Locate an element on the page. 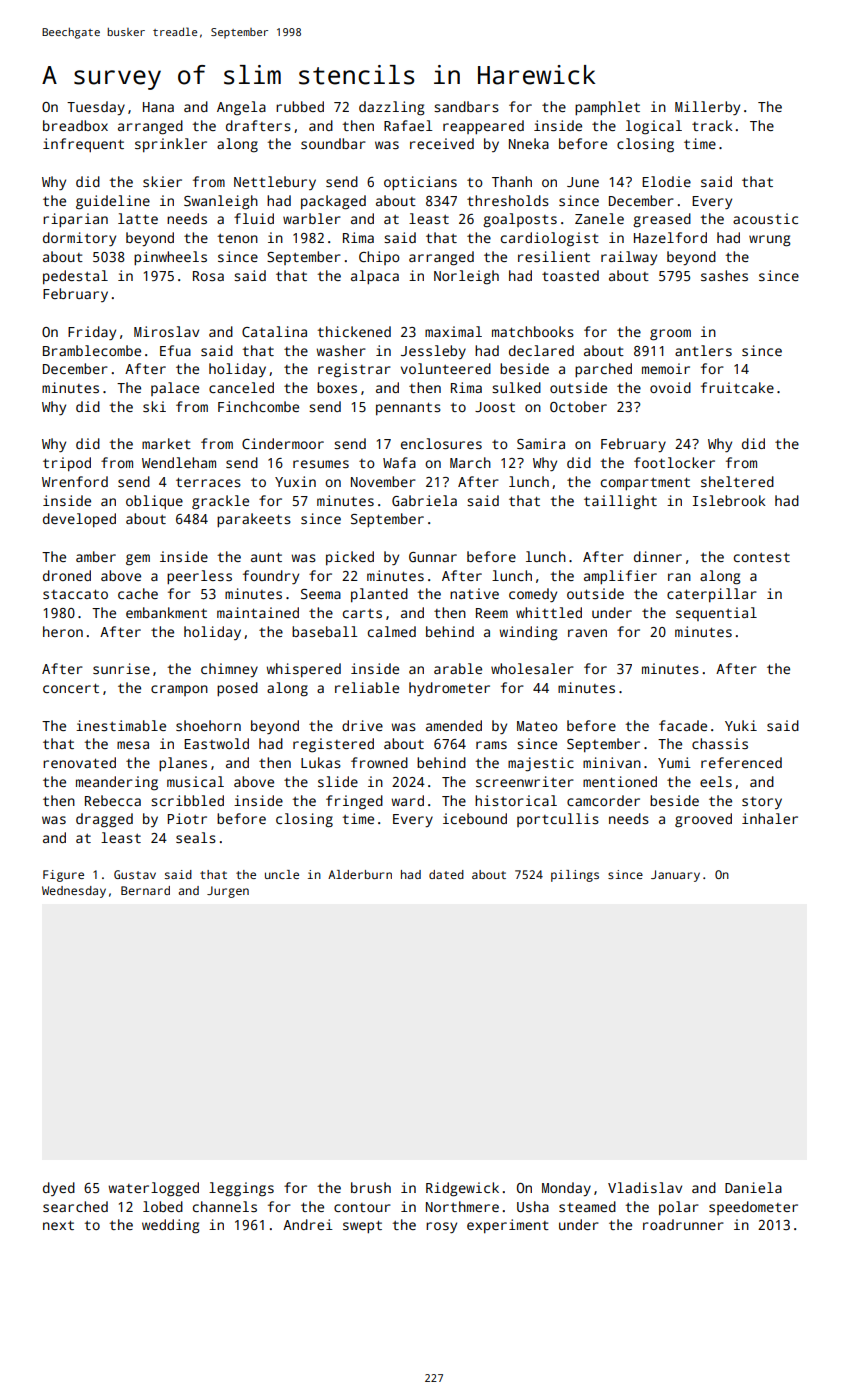 The height and width of the page is (1400, 849). dazzling is located at coordinates (392, 108).
